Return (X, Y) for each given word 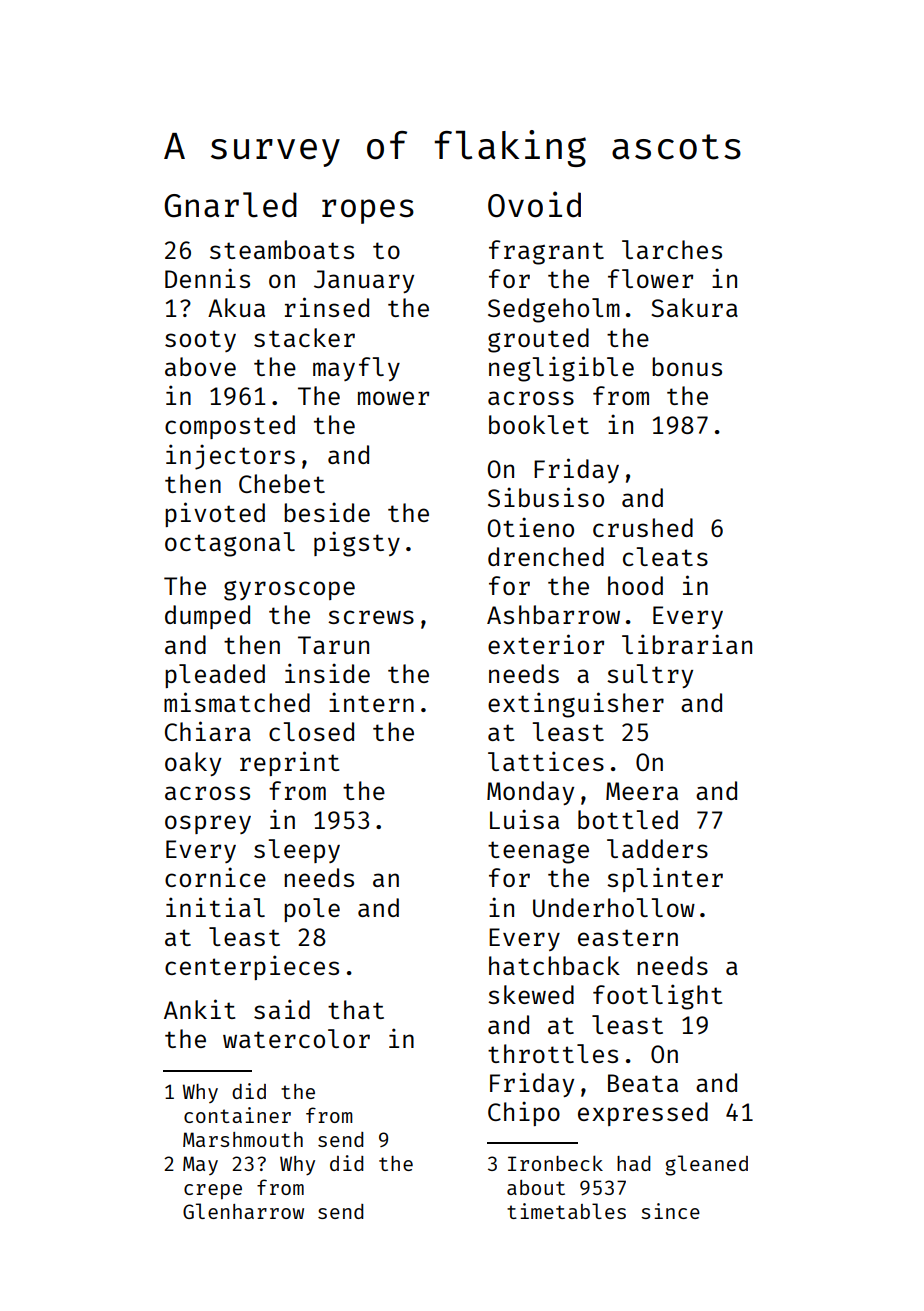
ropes (368, 211)
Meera (642, 791)
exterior (546, 644)
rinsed (327, 307)
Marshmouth (243, 1139)
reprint (289, 763)
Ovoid (534, 204)
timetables (566, 1211)
